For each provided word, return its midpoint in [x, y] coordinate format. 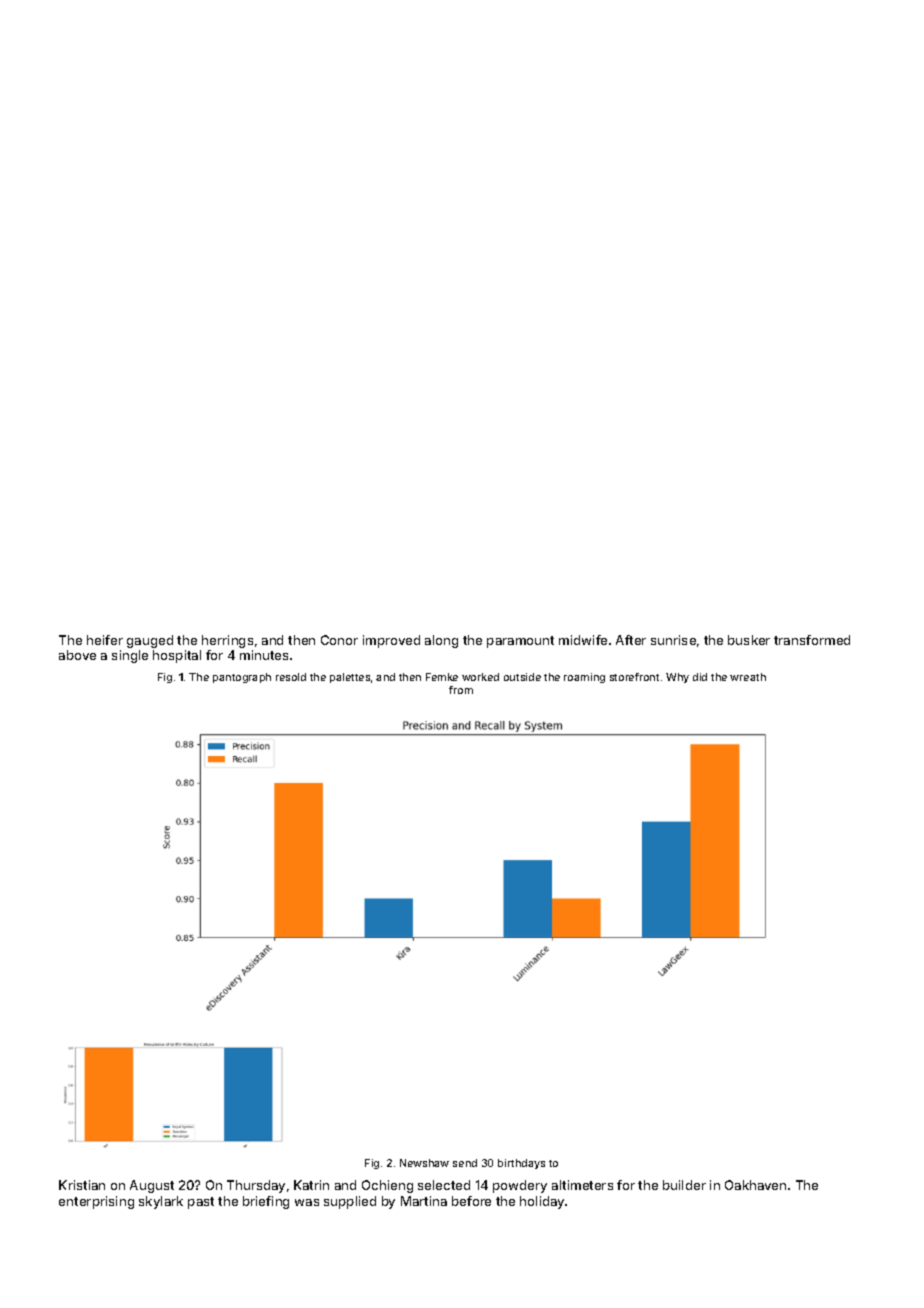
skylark [161, 1202]
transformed [812, 640]
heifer [105, 640]
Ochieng [387, 1186]
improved [391, 641]
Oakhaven [755, 1185]
